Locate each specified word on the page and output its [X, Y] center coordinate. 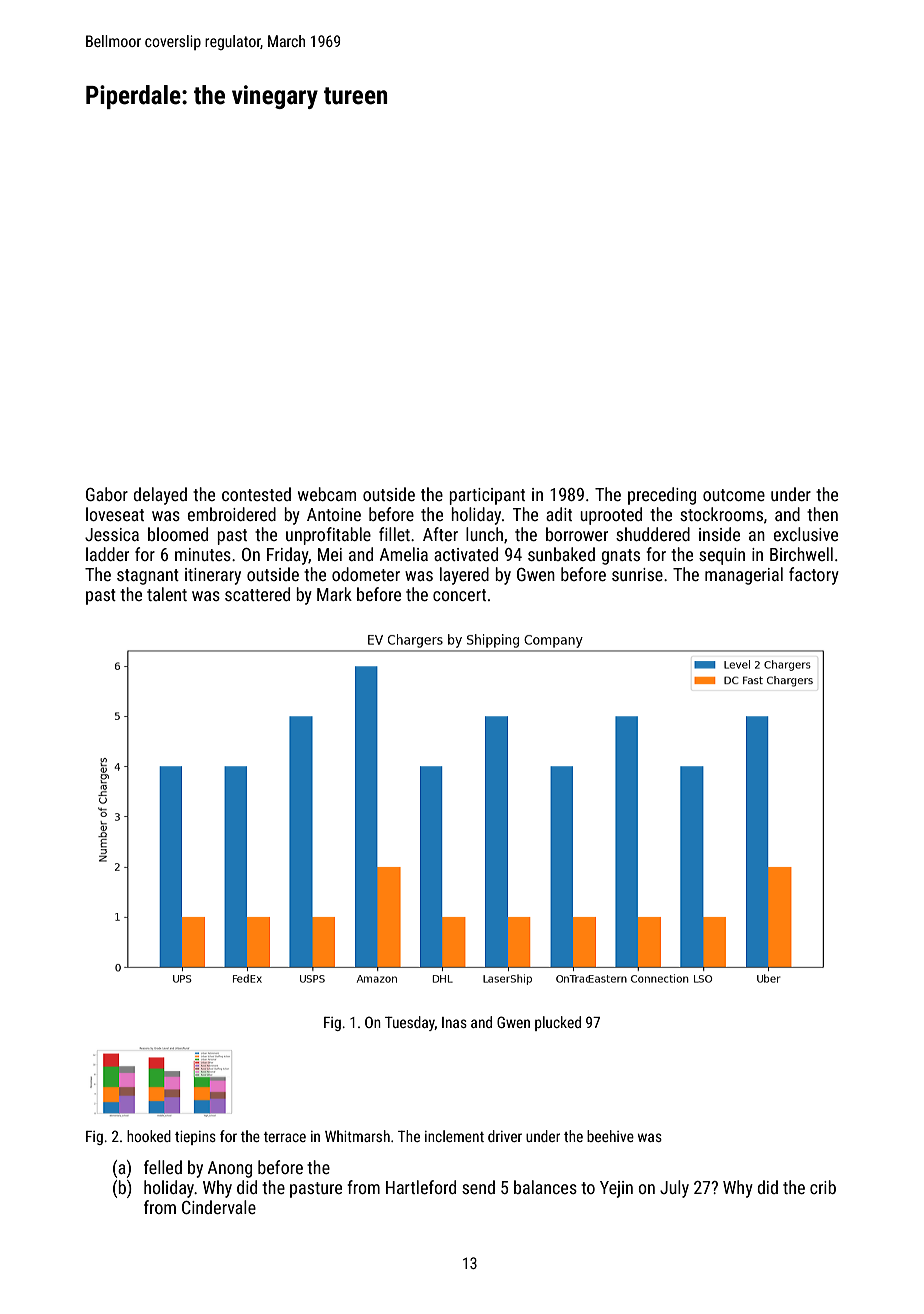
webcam [327, 494]
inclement [454, 1136]
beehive [610, 1136]
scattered [257, 594]
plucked [558, 1023]
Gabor [107, 494]
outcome [734, 495]
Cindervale [219, 1207]
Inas [454, 1022]
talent [167, 594]
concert [459, 595]
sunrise [637, 574]
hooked [149, 1136]
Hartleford [421, 1187]
